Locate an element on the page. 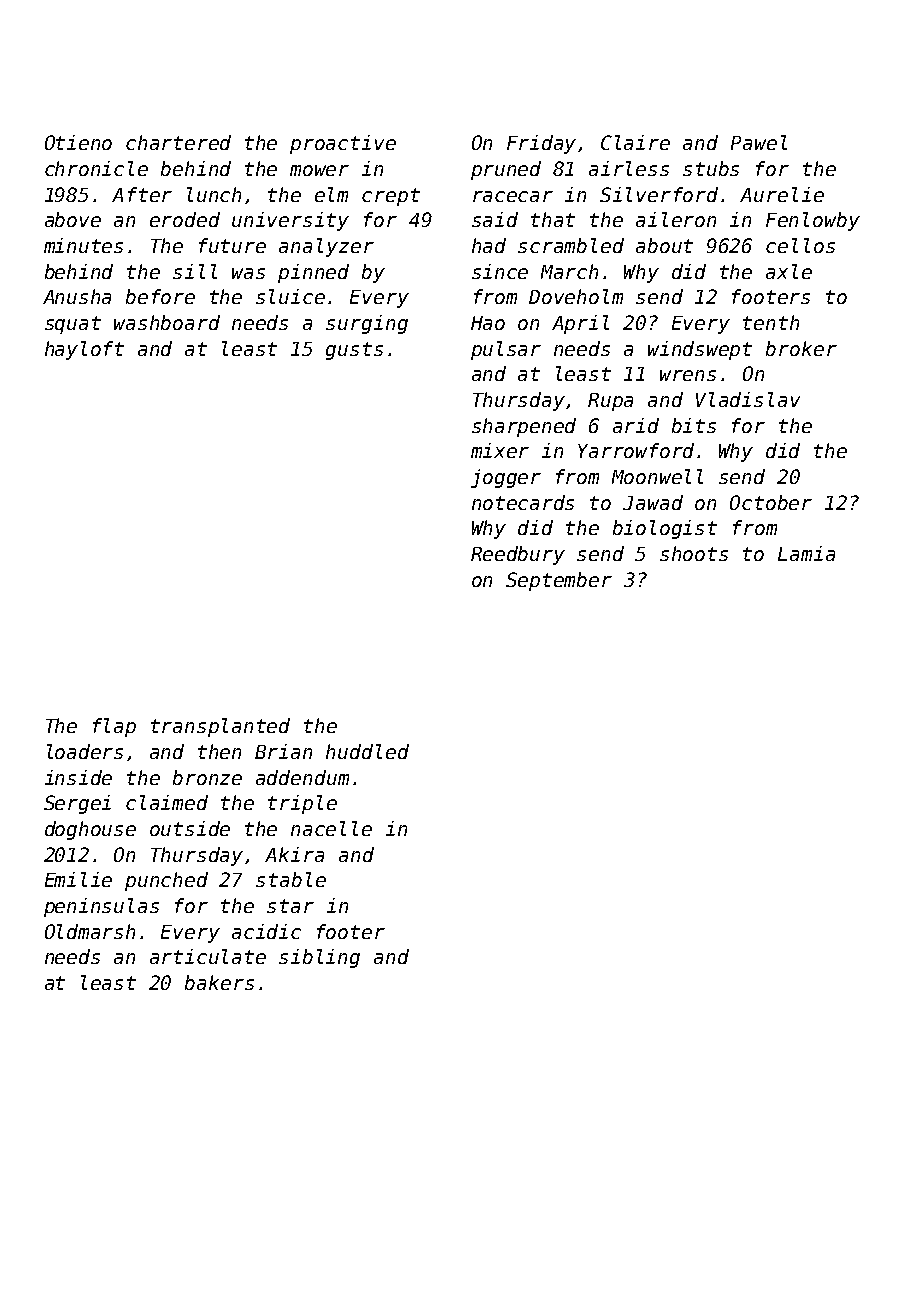 Image resolution: width=908 pixels, height=1316 pixels. hayloft is located at coordinates (84, 350).
